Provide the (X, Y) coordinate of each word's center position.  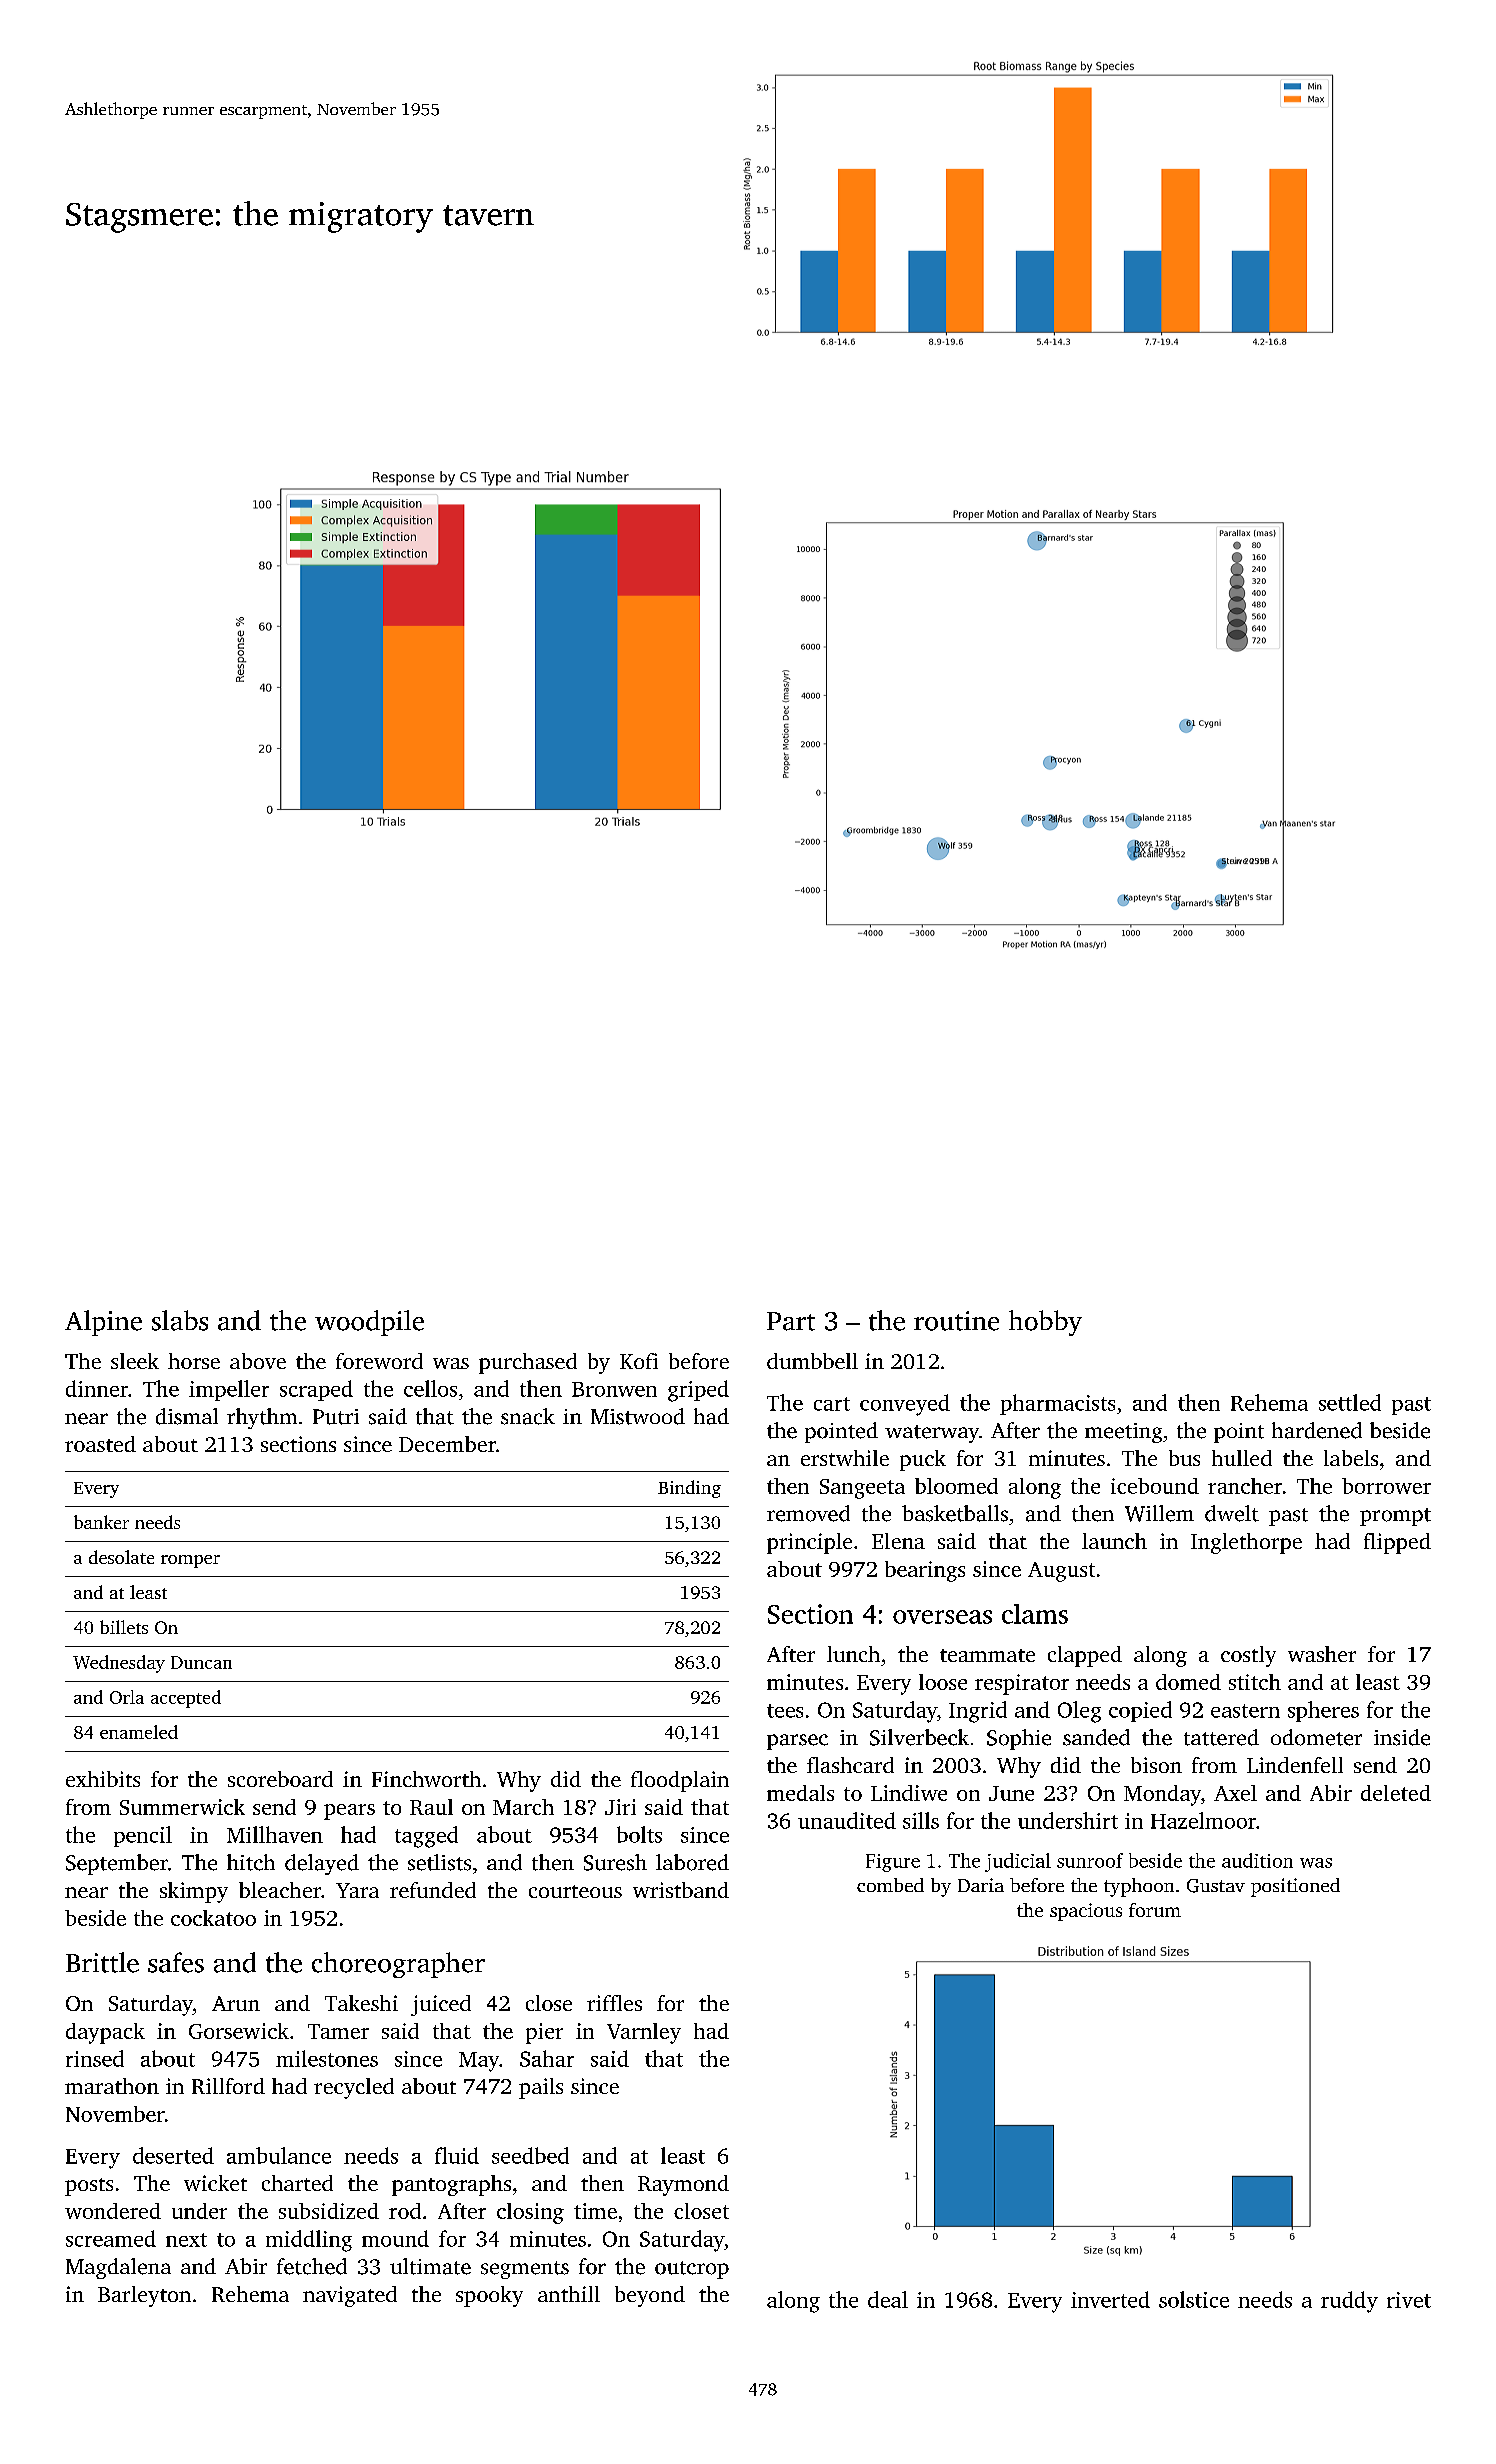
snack (528, 1416)
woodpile (369, 1323)
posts (89, 2187)
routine (956, 1321)
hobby (1045, 1323)
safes (176, 1962)
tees (785, 1711)
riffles (614, 2003)
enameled (139, 1732)
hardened (1317, 1430)
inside (1402, 1737)
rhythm (262, 1418)
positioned (1295, 1887)
